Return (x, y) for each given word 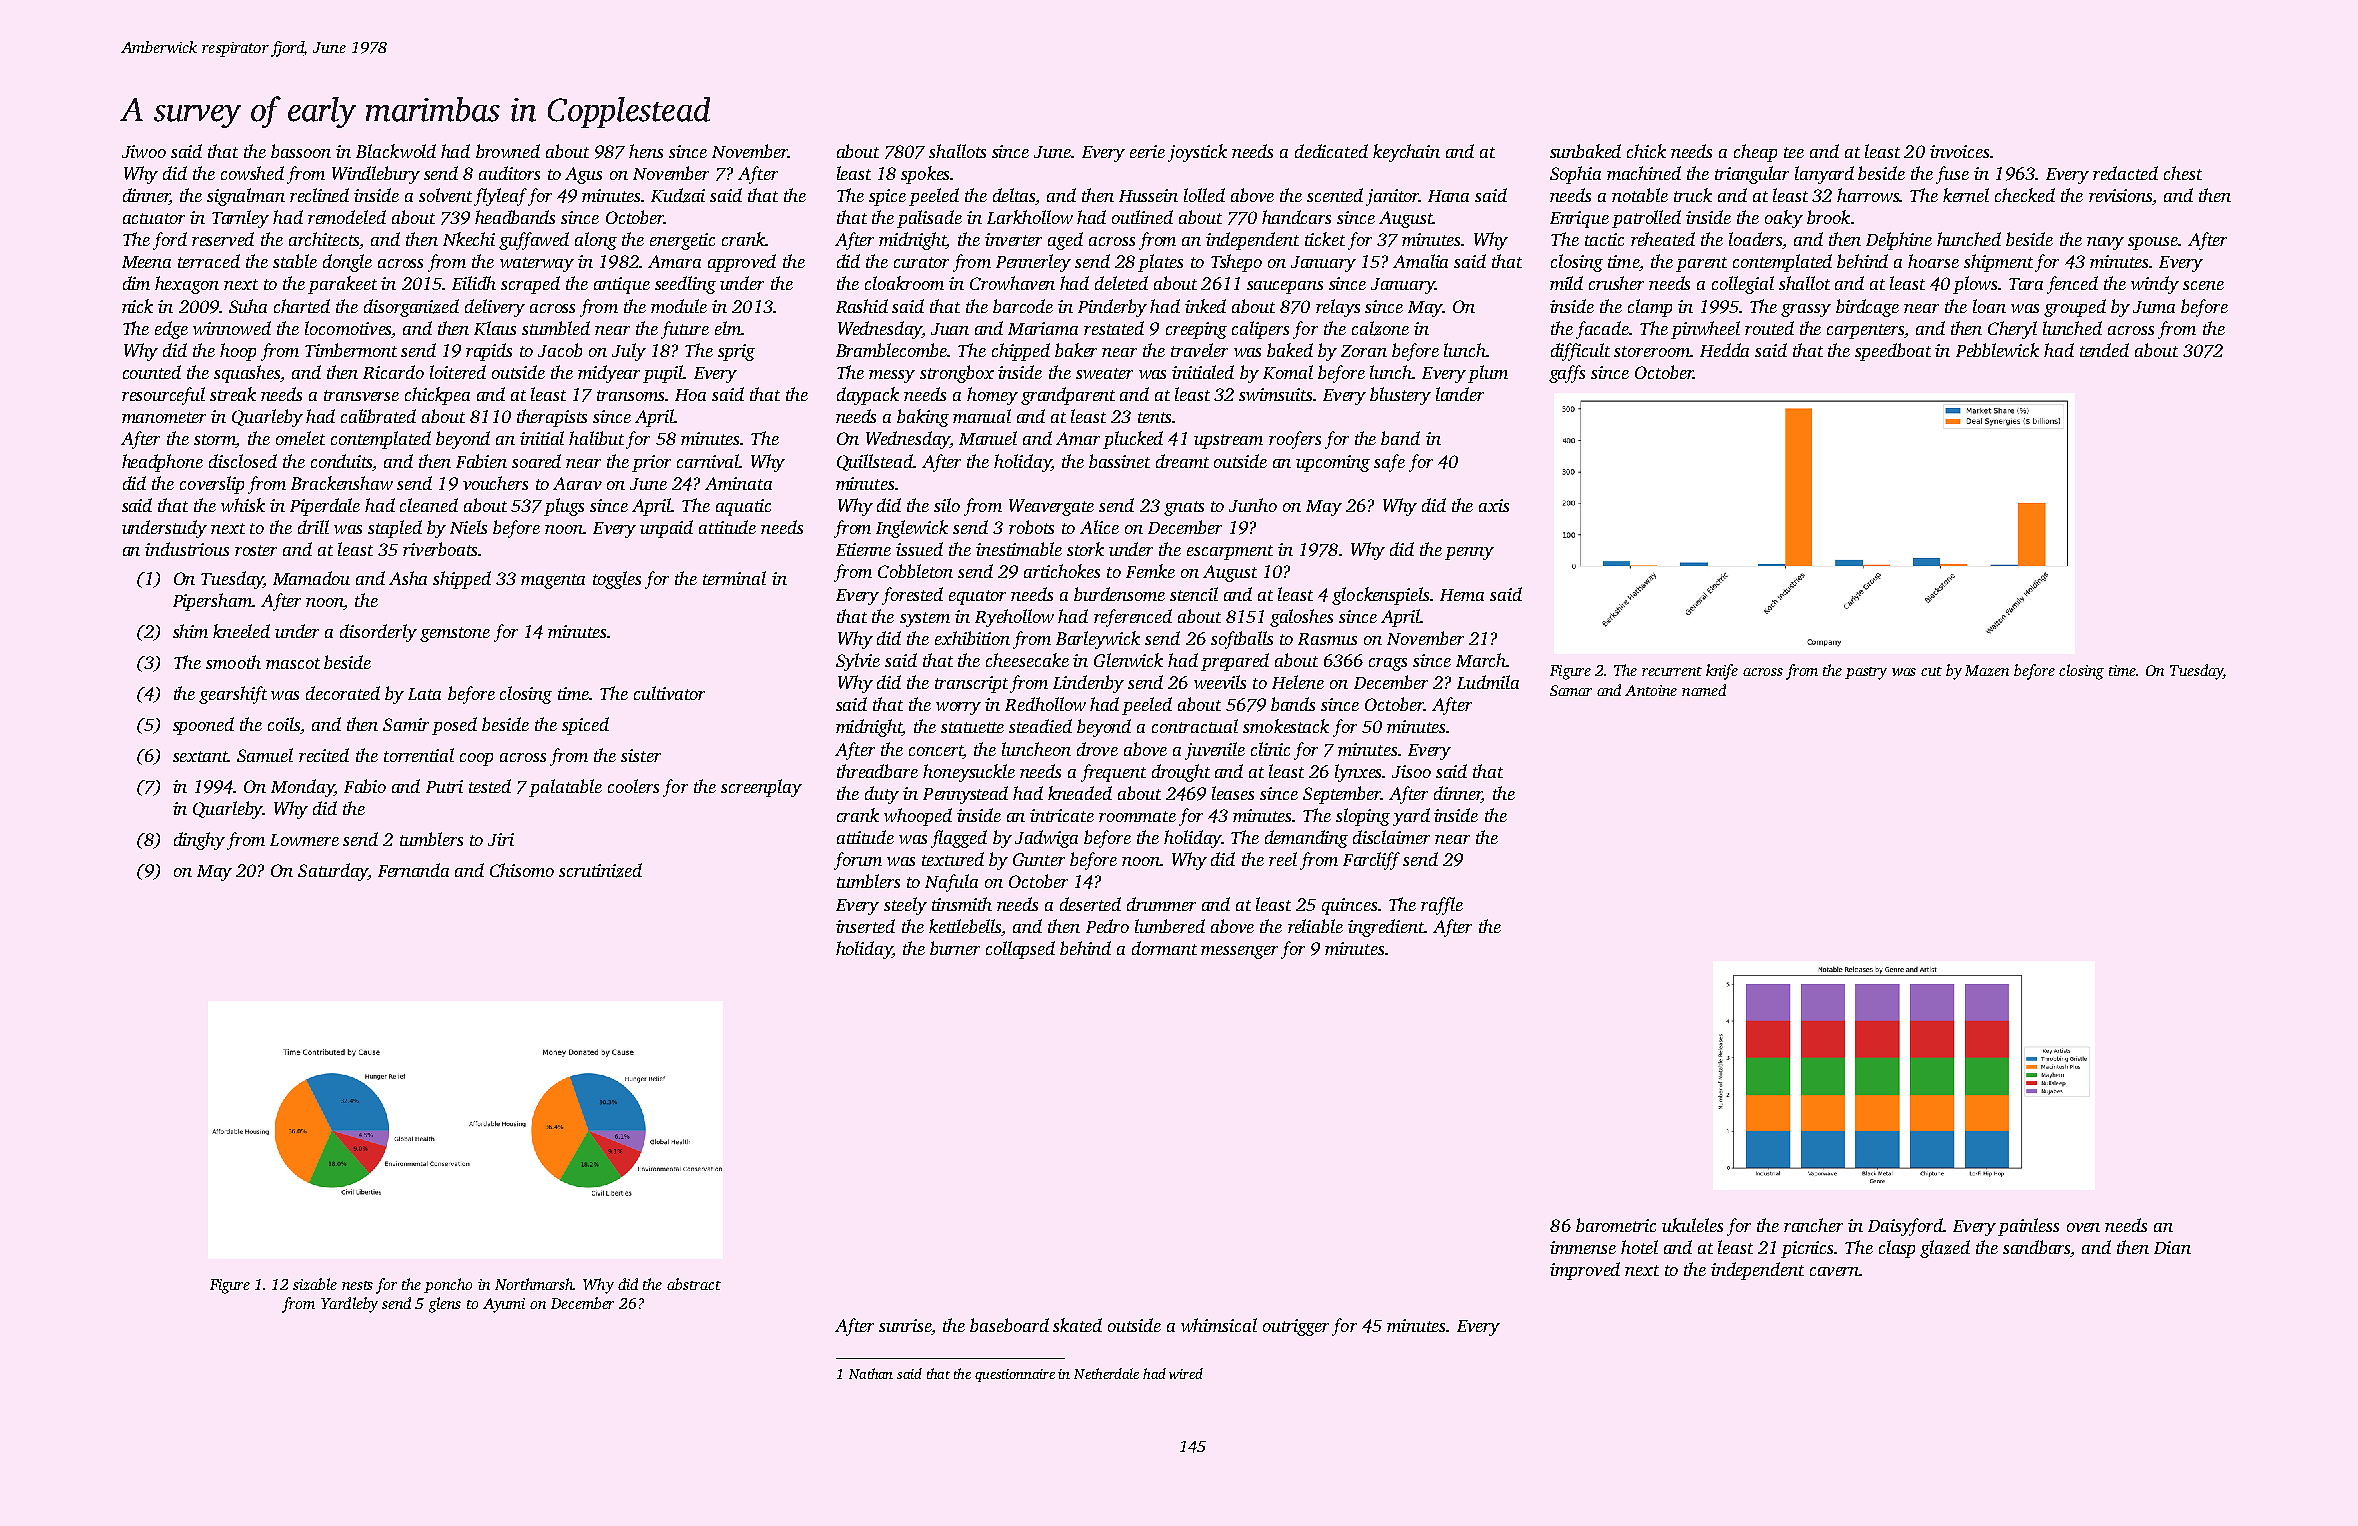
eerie (1147, 151)
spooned (203, 726)
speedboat (1893, 352)
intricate (1062, 815)
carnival (708, 461)
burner (955, 948)
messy (892, 376)
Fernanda (413, 870)
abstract (694, 1284)
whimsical (1219, 1325)
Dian (2172, 1247)
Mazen (1987, 670)
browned (508, 151)
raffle (1442, 906)
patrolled (1646, 219)
